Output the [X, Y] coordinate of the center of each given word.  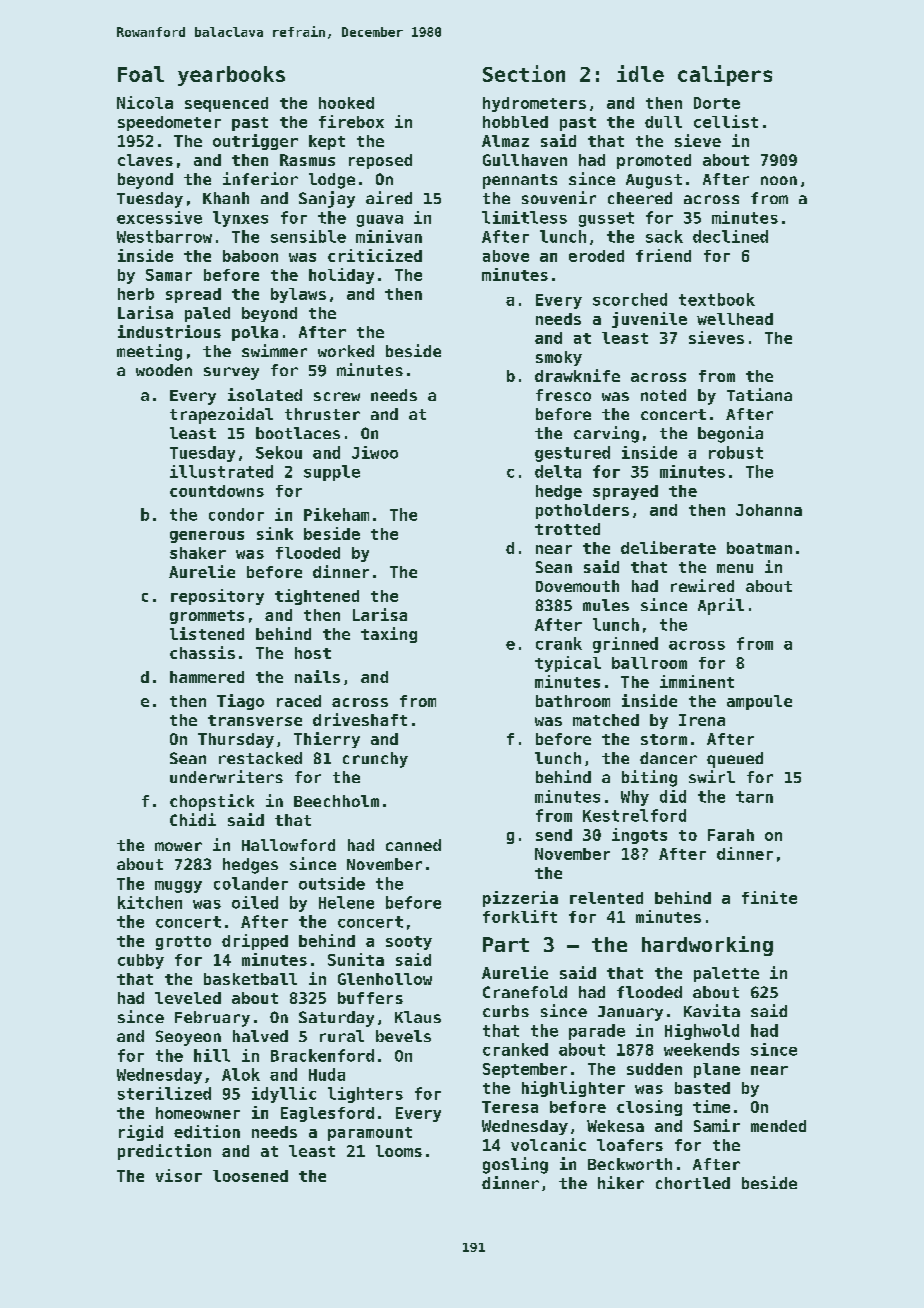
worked [346, 351]
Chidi [193, 819]
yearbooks [231, 76]
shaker [198, 553]
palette [726, 974]
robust [736, 452]
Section [524, 73]
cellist [726, 121]
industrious [169, 331]
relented [606, 898]
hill [212, 1055]
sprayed [625, 492]
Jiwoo [375, 452]
